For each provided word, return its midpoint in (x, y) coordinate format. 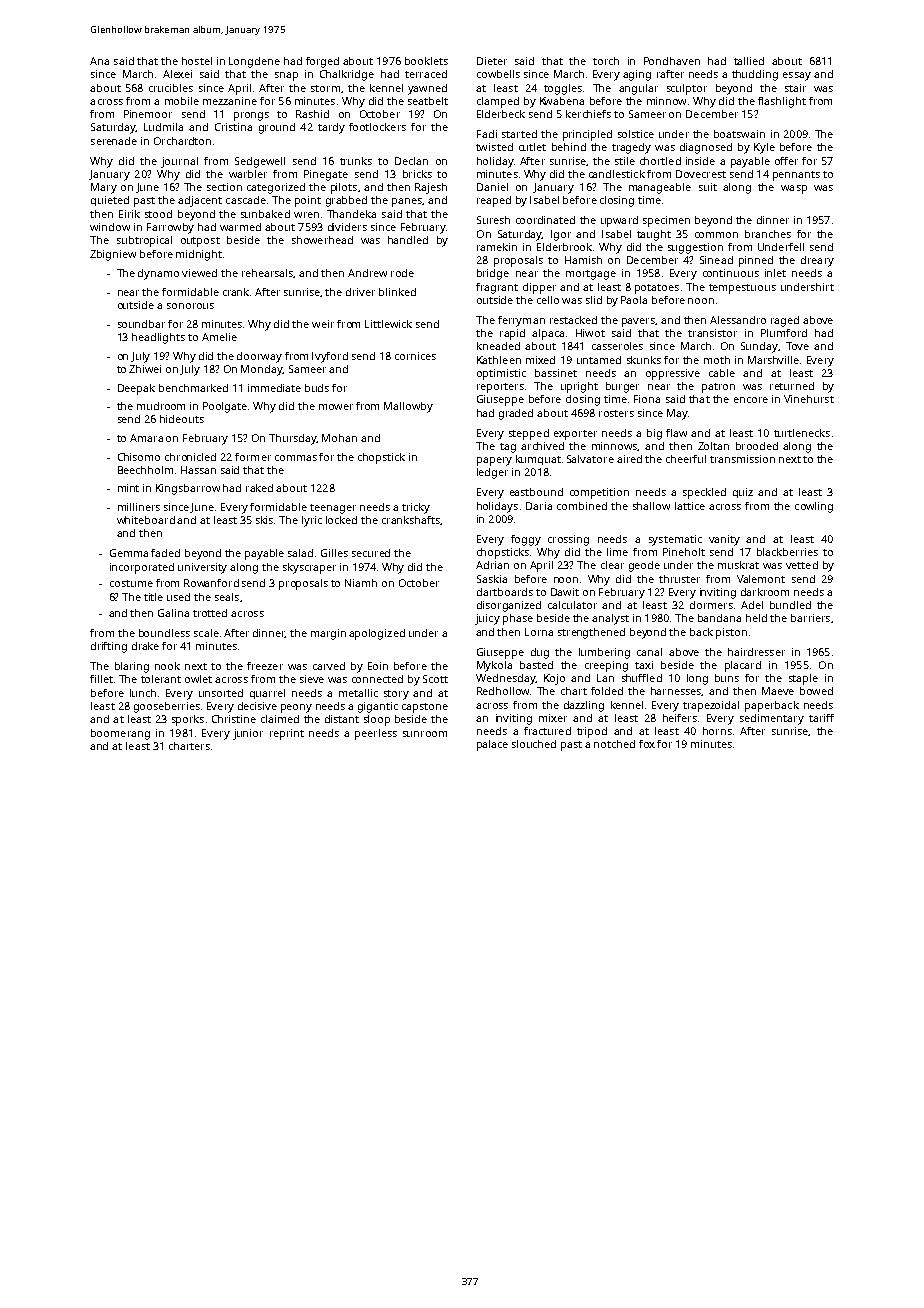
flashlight (782, 102)
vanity (724, 540)
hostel (197, 61)
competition (599, 493)
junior (248, 734)
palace (492, 745)
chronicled (190, 457)
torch (606, 61)
